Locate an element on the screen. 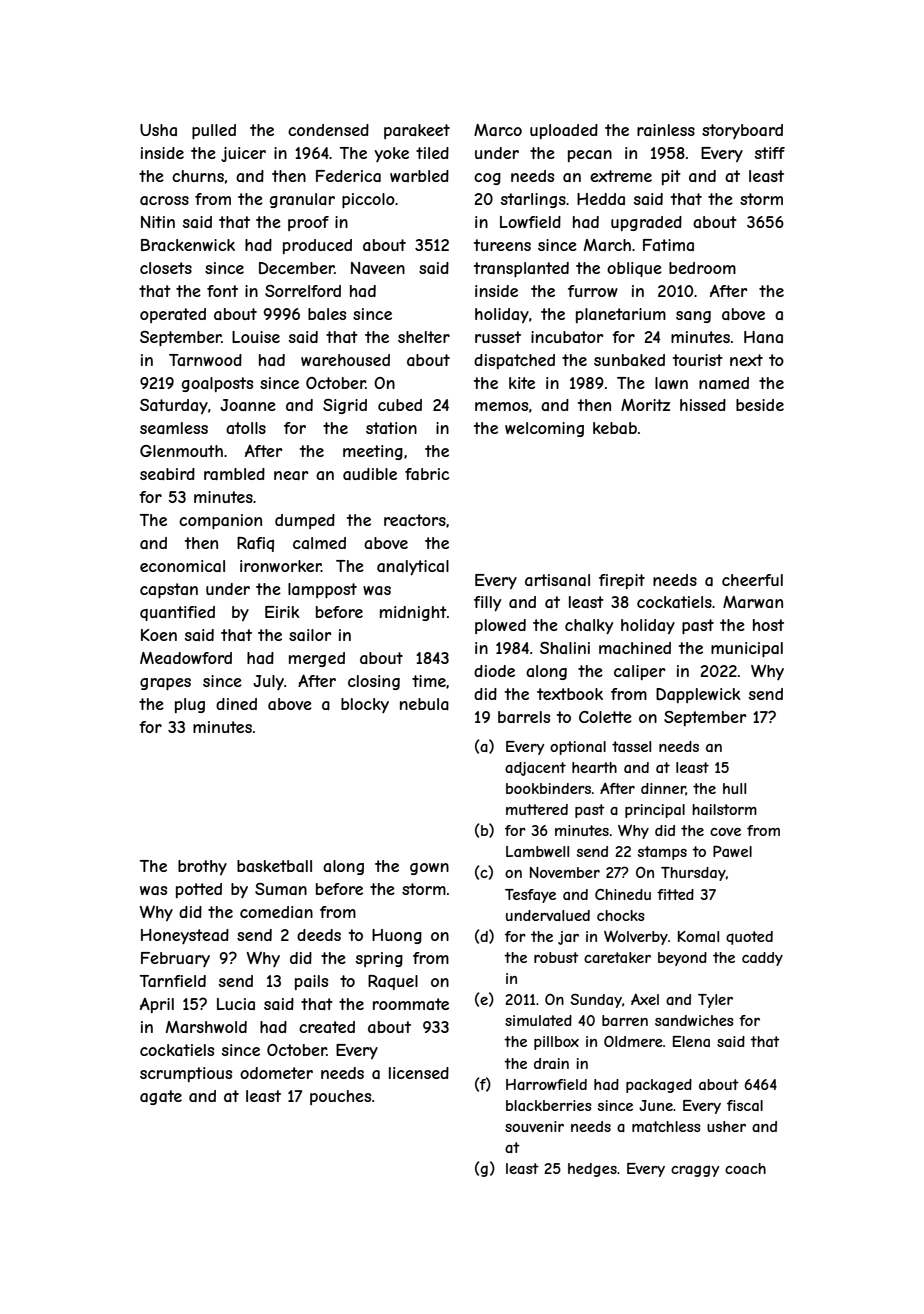  kebab is located at coordinates (615, 428).
